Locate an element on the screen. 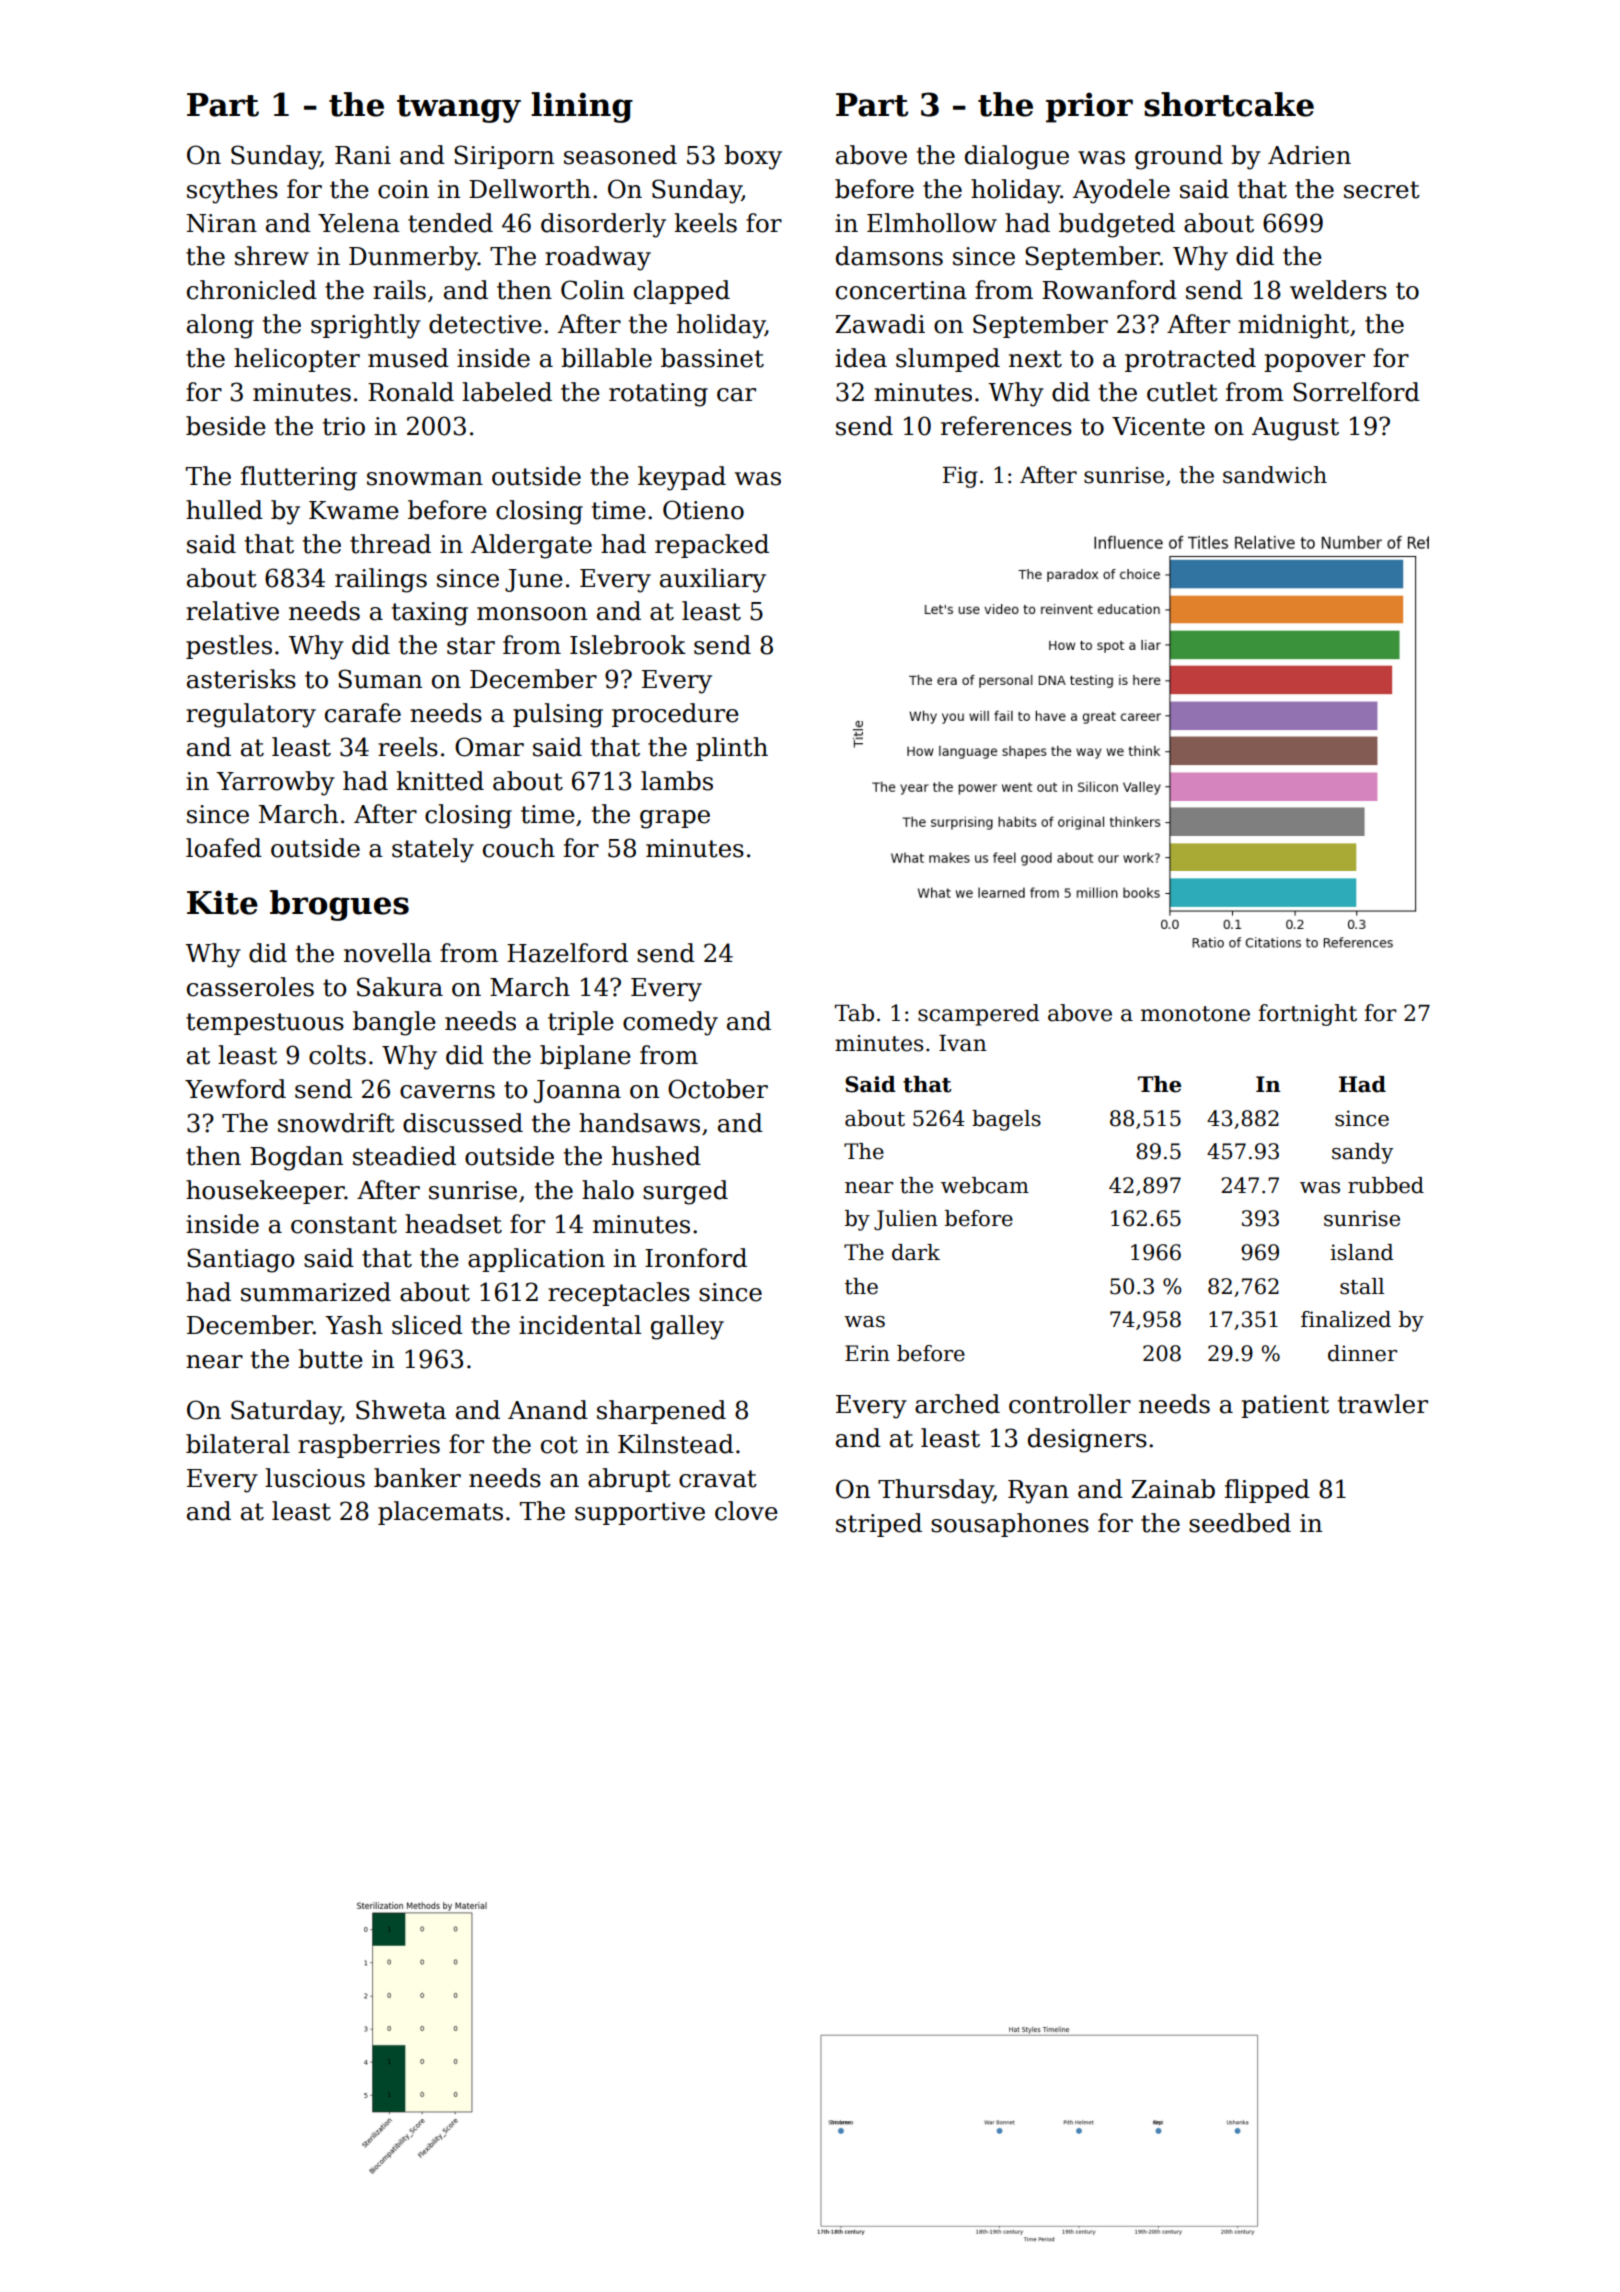  dialogue is located at coordinates (1017, 157).
